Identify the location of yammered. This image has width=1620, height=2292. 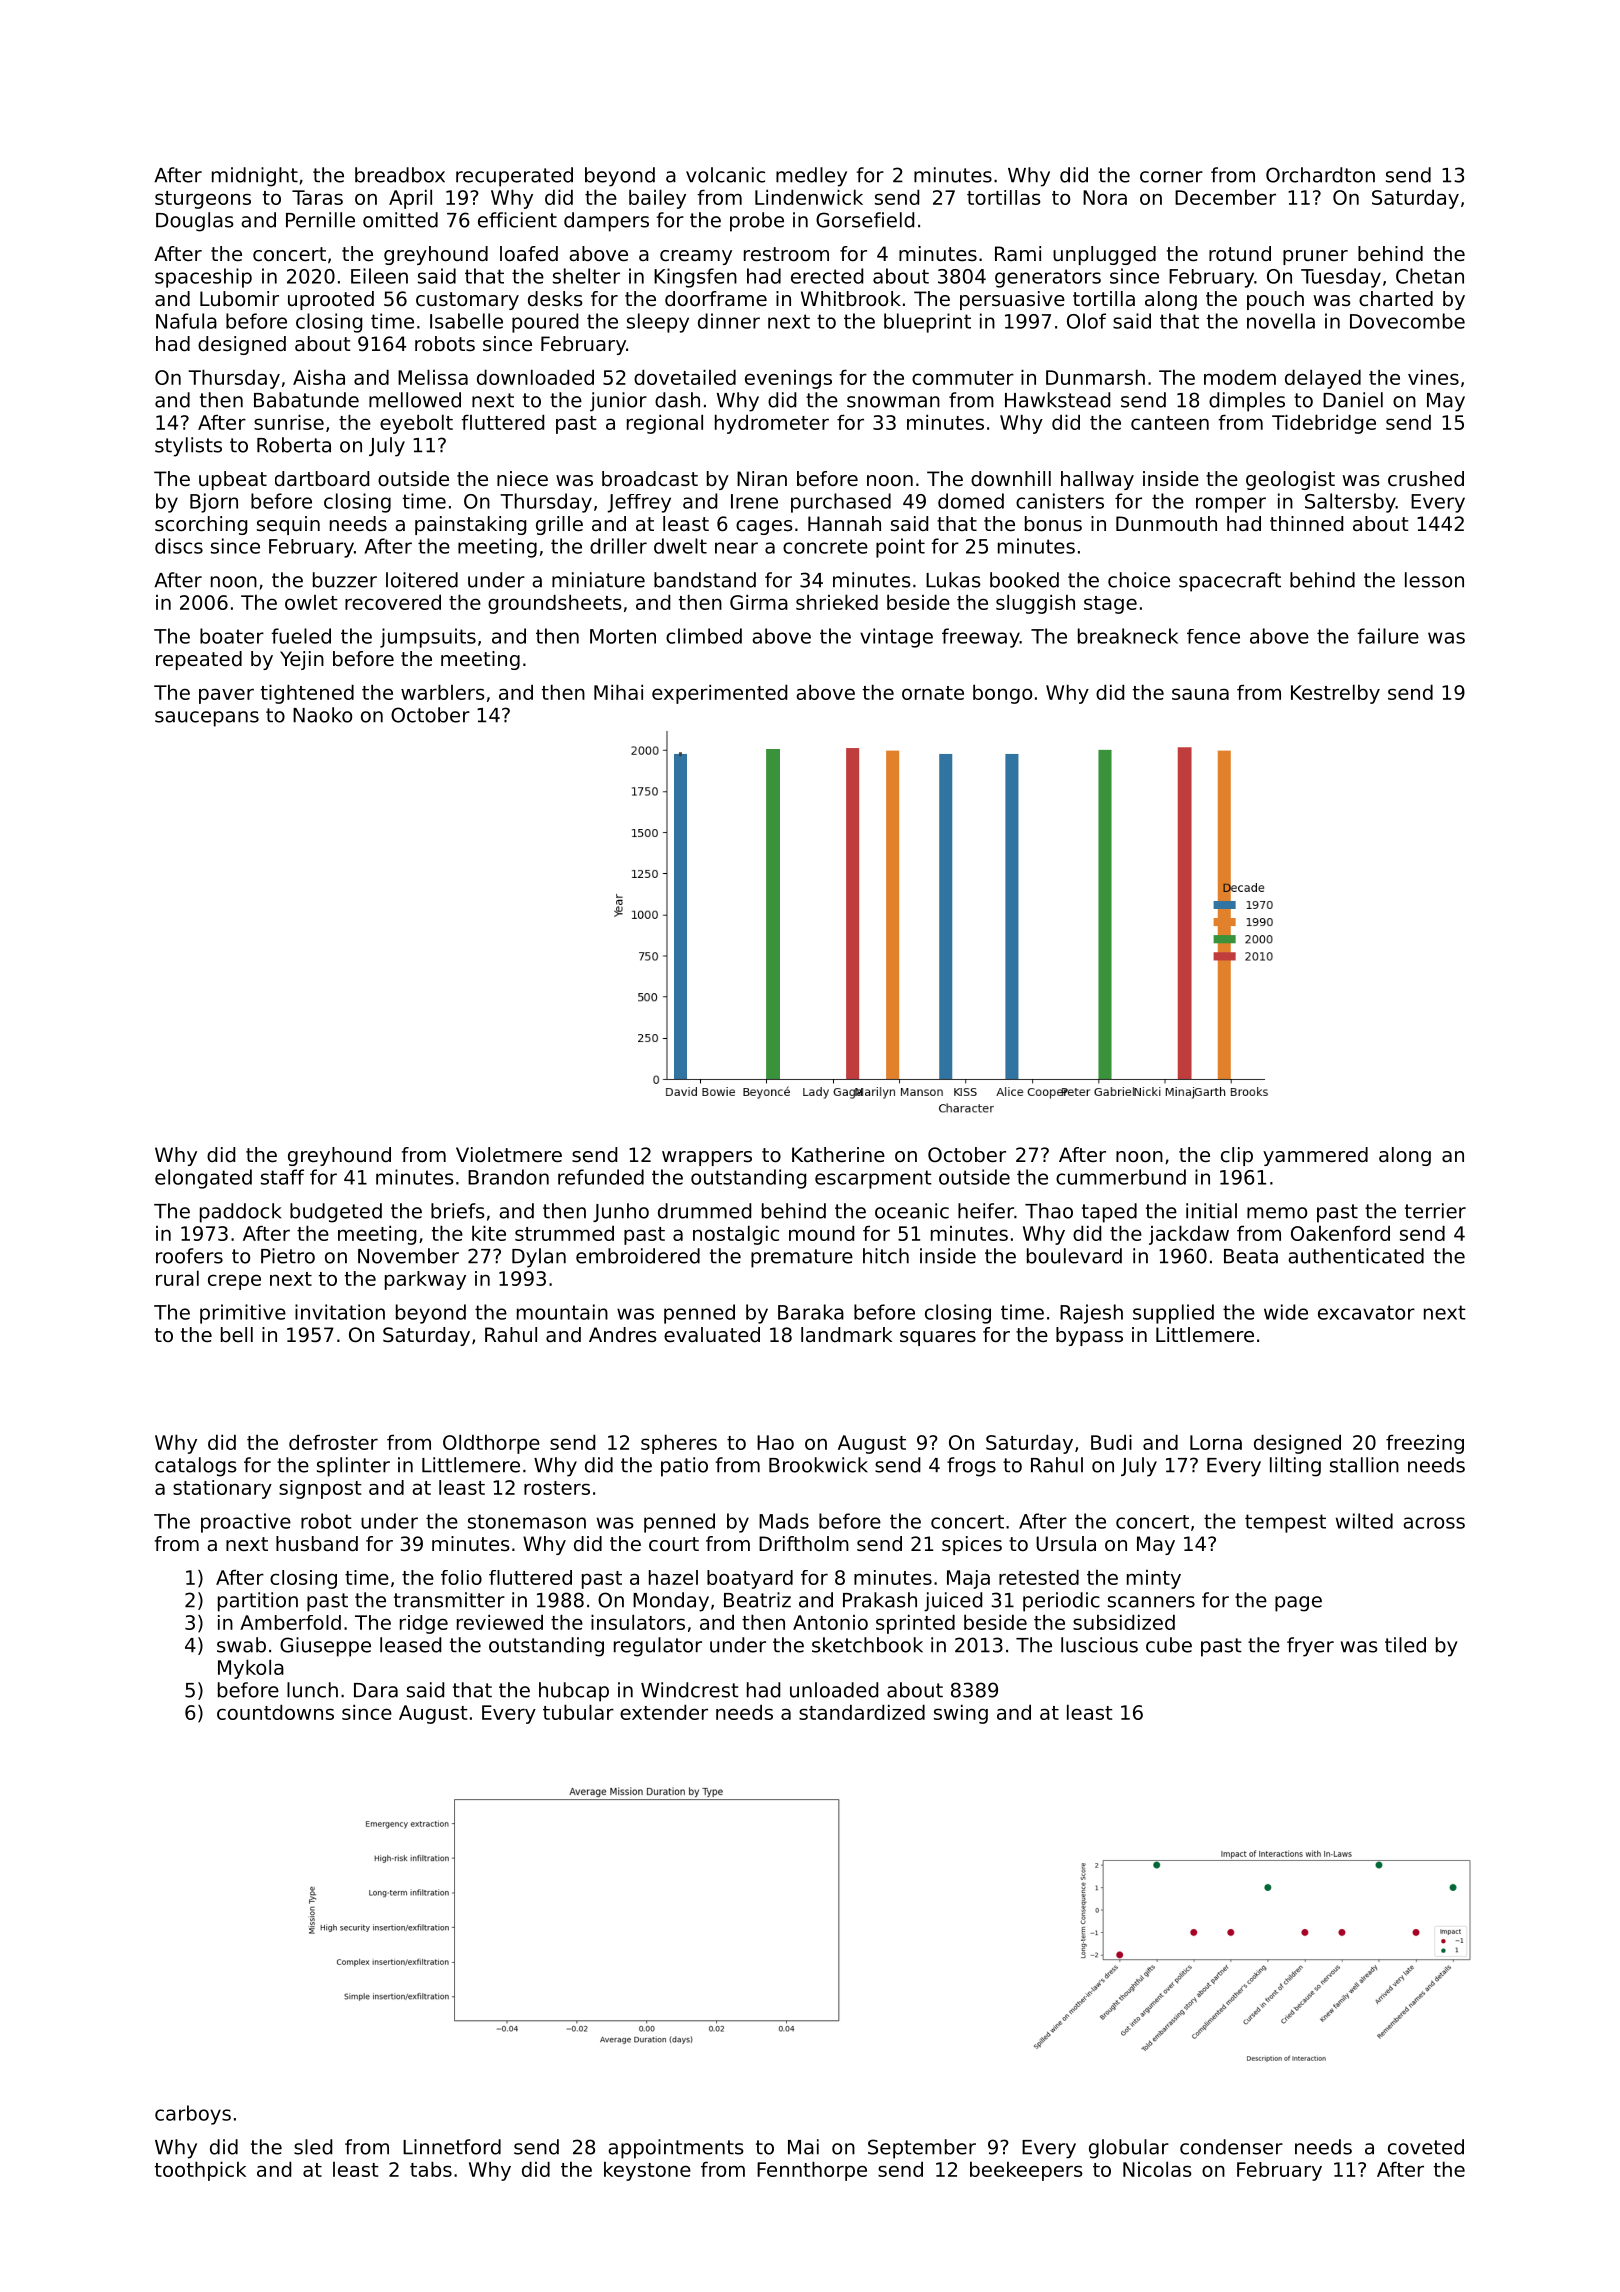
(1315, 1156).
